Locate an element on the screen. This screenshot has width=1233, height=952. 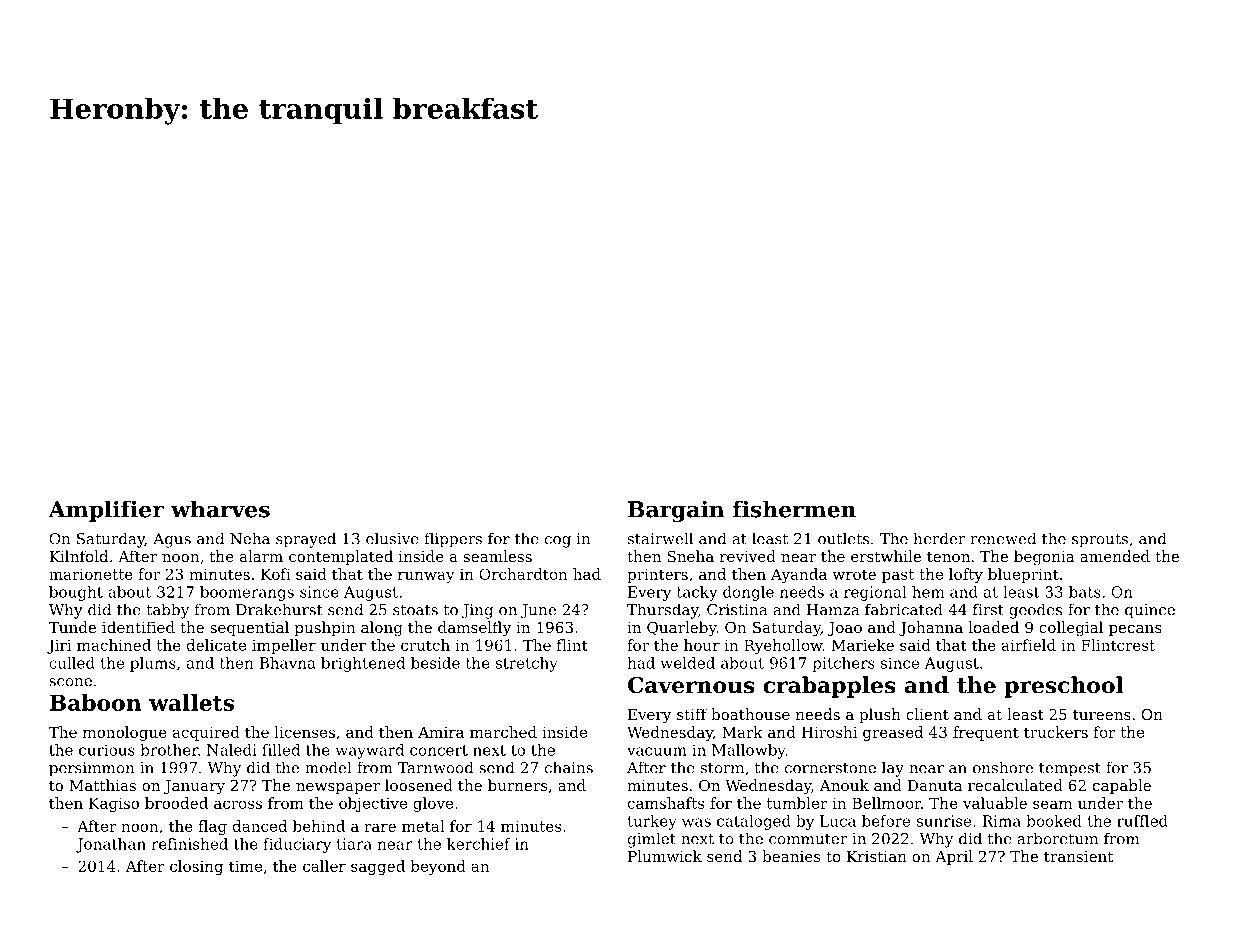
turkey is located at coordinates (652, 822).
